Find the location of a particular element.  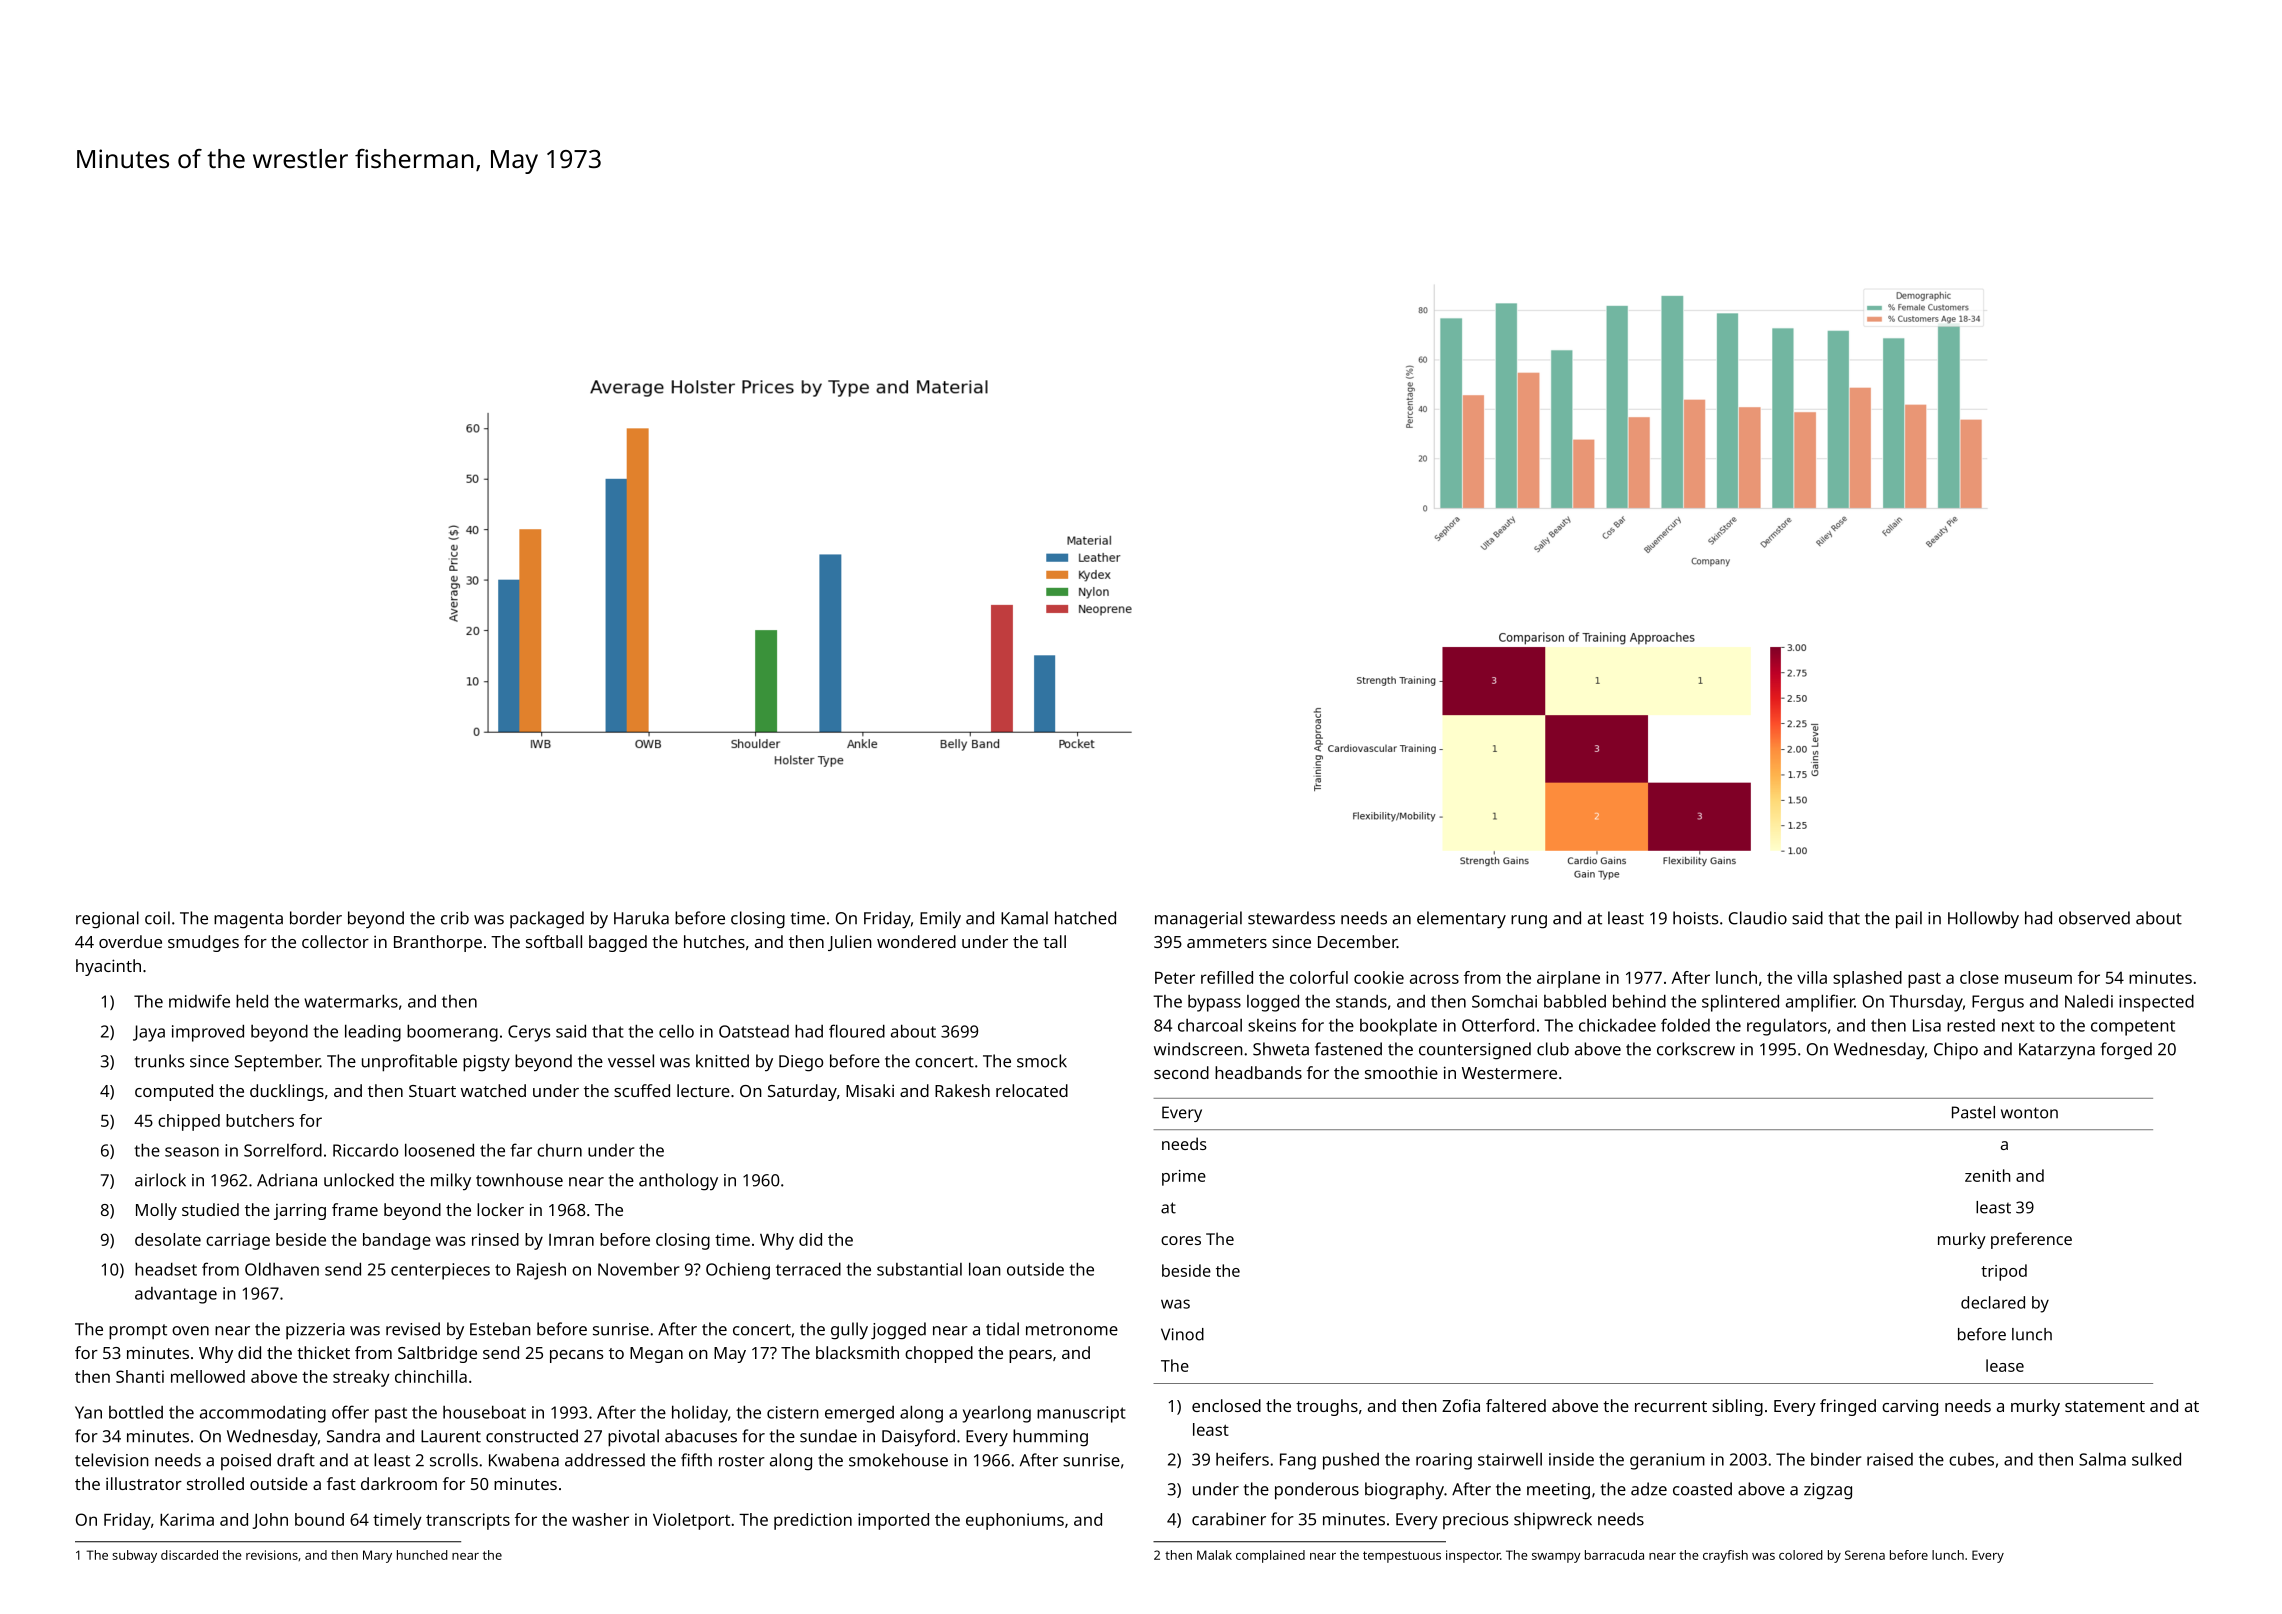

locker is located at coordinates (500, 1209).
